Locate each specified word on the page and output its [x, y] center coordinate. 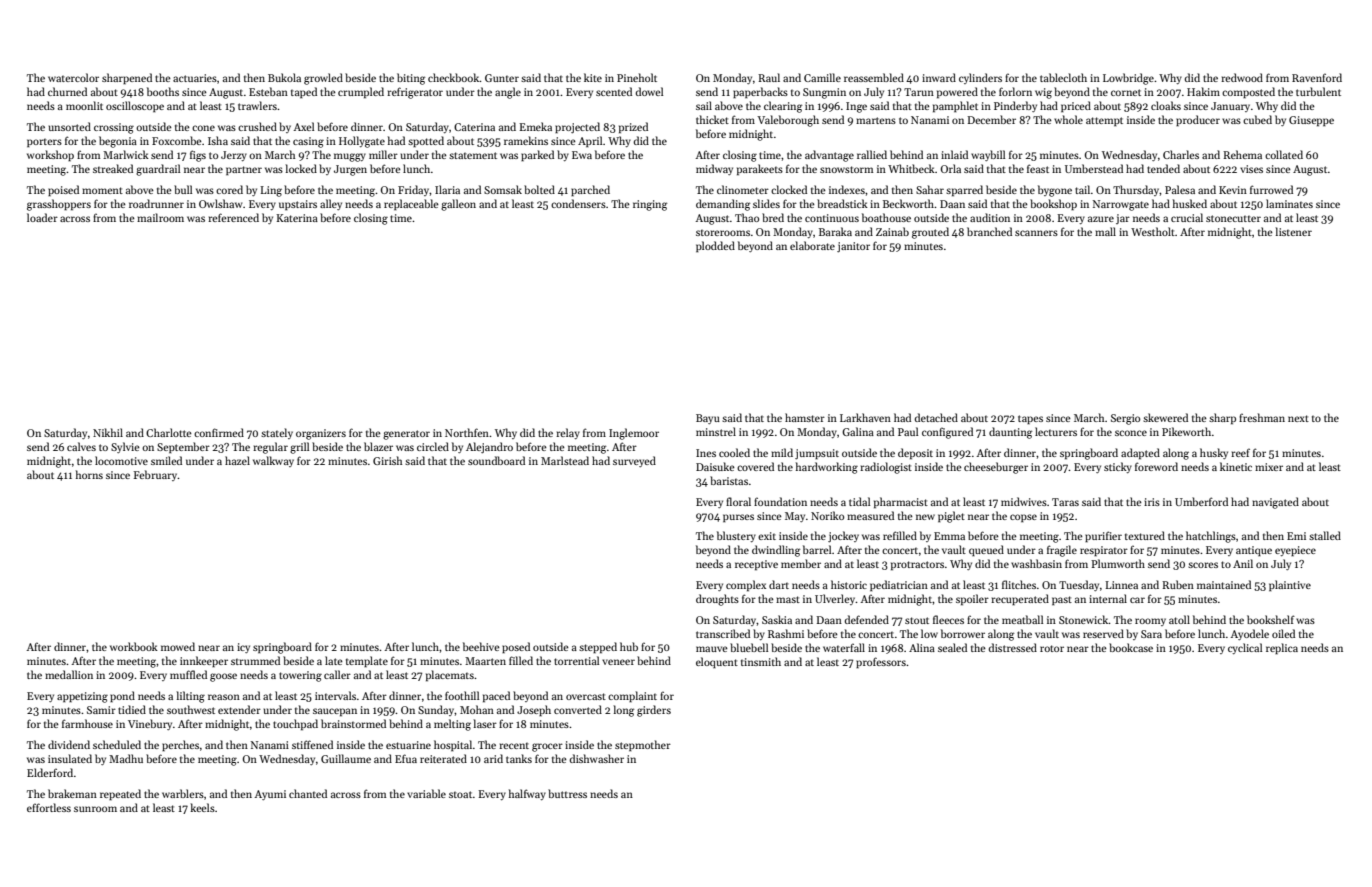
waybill [988, 155]
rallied [872, 154]
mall [1105, 231]
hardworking [827, 468]
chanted [308, 793]
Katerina [297, 218]
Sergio [1125, 419]
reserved [1103, 633]
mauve [712, 649]
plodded [715, 246]
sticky [1118, 467]
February [156, 475]
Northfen [467, 432]
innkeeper [204, 662]
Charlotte [169, 432]
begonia [118, 142]
